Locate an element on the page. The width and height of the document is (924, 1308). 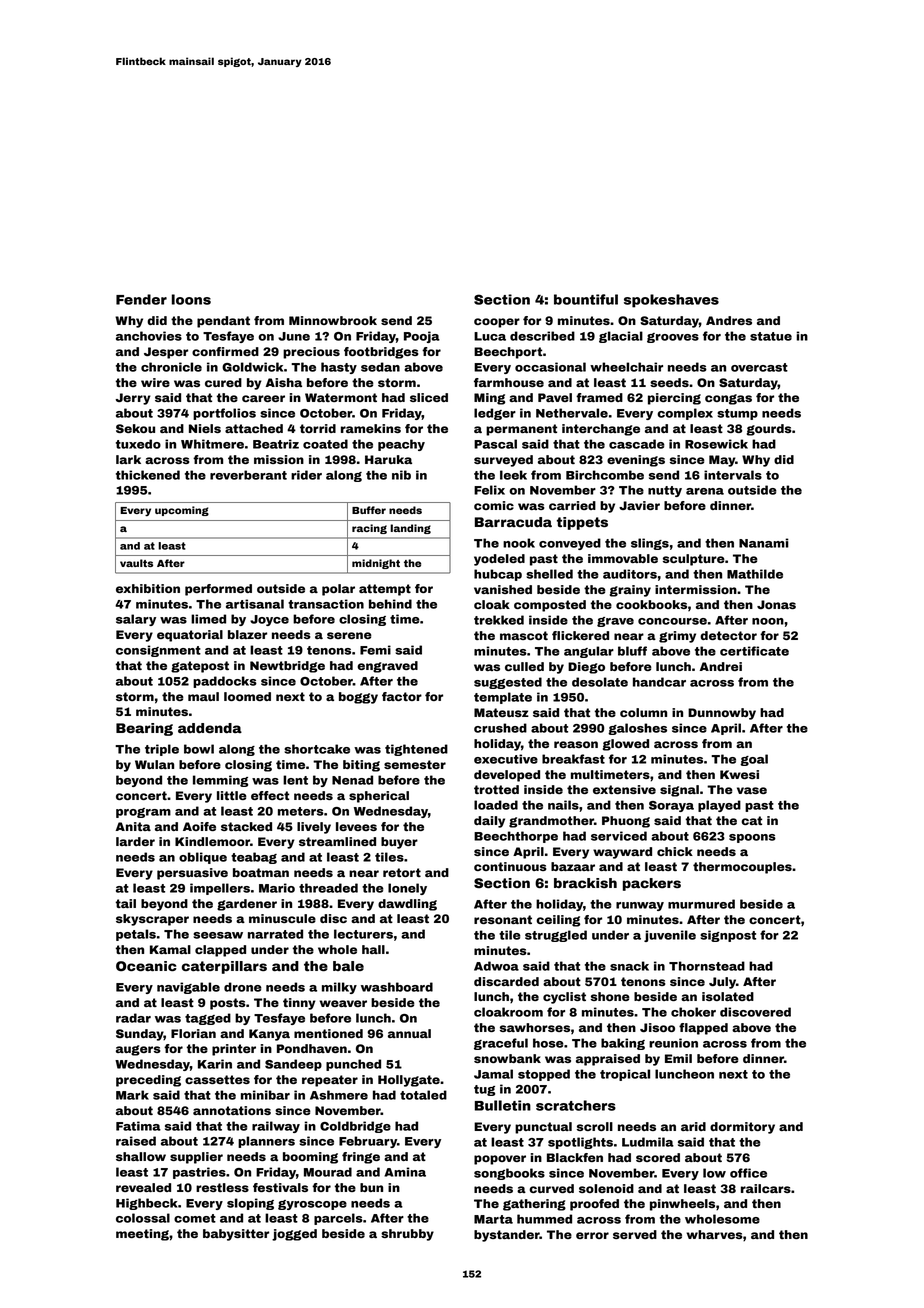
bowl is located at coordinates (199, 749).
